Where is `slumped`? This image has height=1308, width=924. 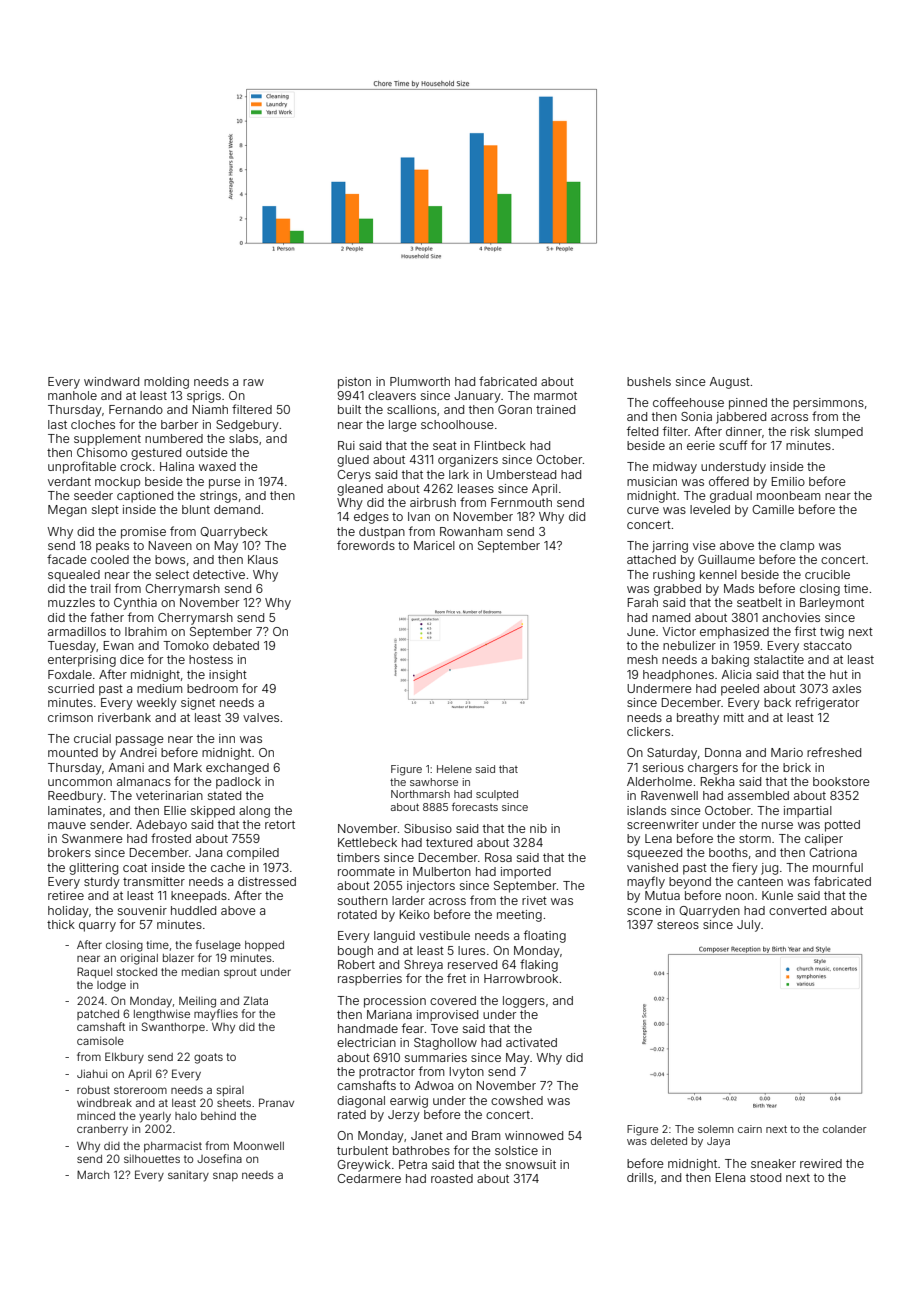
slumped is located at coordinates (839, 433).
